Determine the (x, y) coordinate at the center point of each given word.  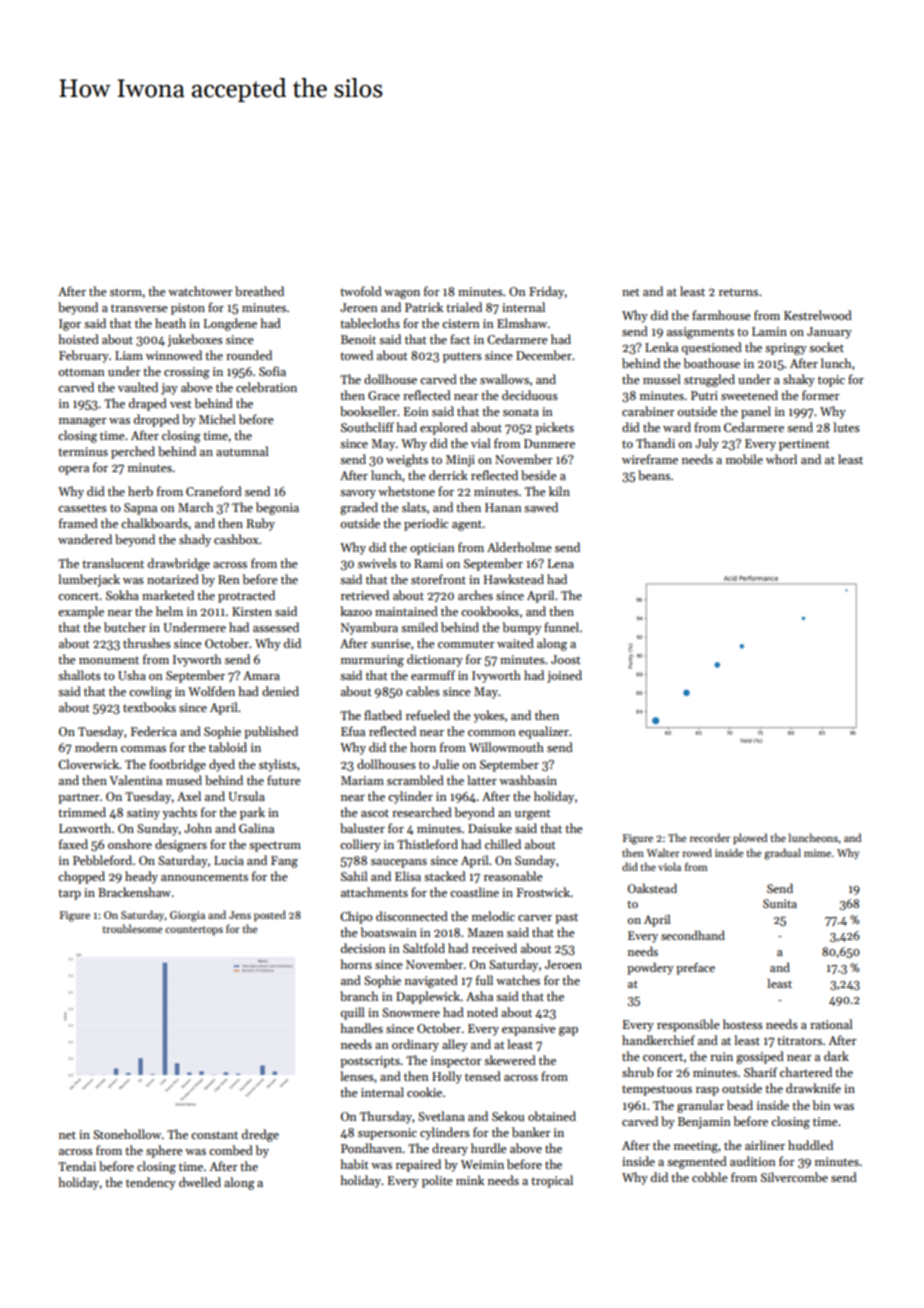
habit (354, 1164)
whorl (781, 459)
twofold (361, 291)
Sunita (780, 903)
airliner (765, 1145)
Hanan (503, 507)
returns (738, 292)
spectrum (275, 846)
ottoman (82, 372)
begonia (277, 508)
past (566, 918)
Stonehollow (127, 1134)
